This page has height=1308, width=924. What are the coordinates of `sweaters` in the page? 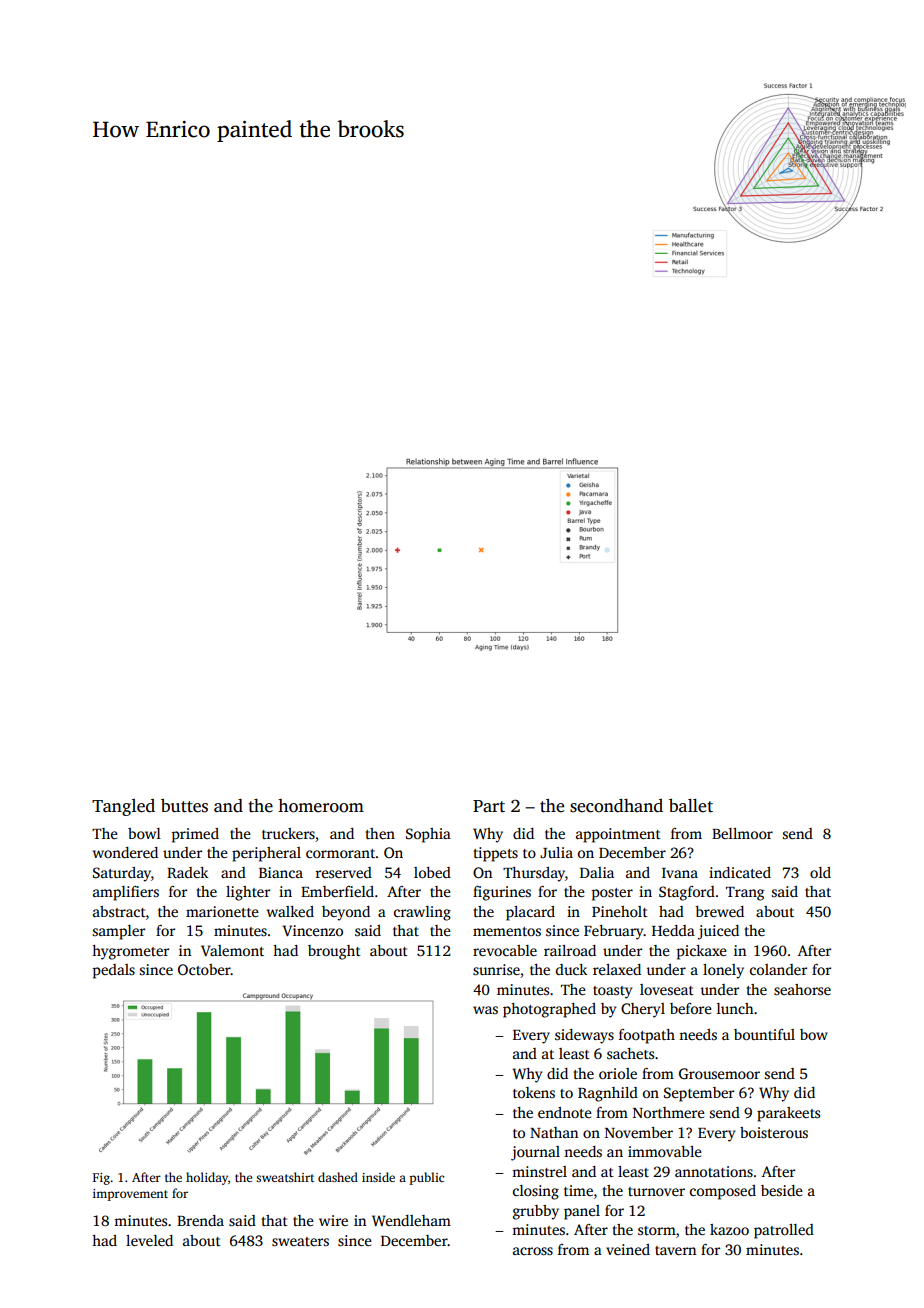 It's located at (300, 1241).
